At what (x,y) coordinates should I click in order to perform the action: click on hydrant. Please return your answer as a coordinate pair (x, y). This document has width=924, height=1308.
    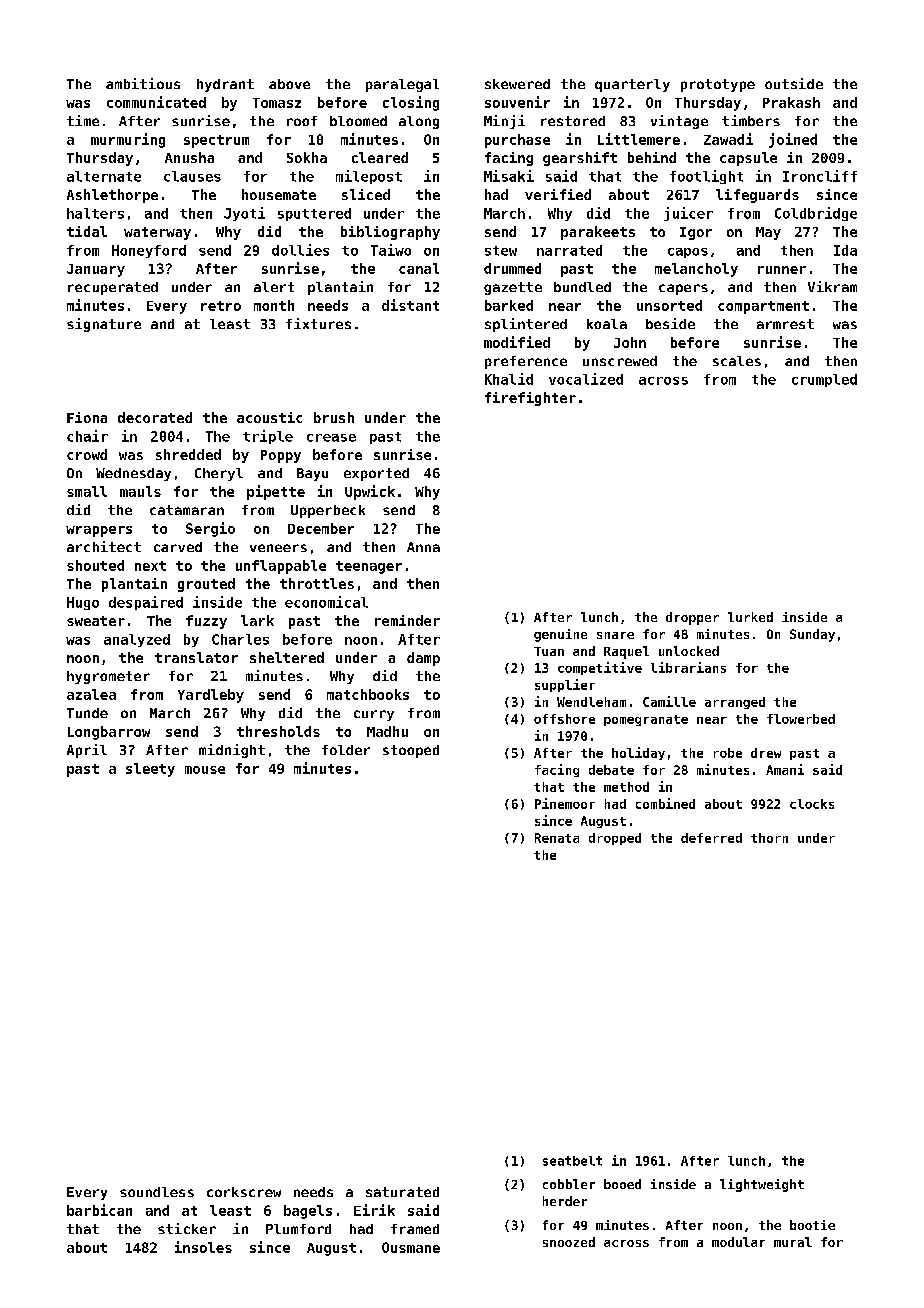
    Looking at the image, I should click on (225, 85).
